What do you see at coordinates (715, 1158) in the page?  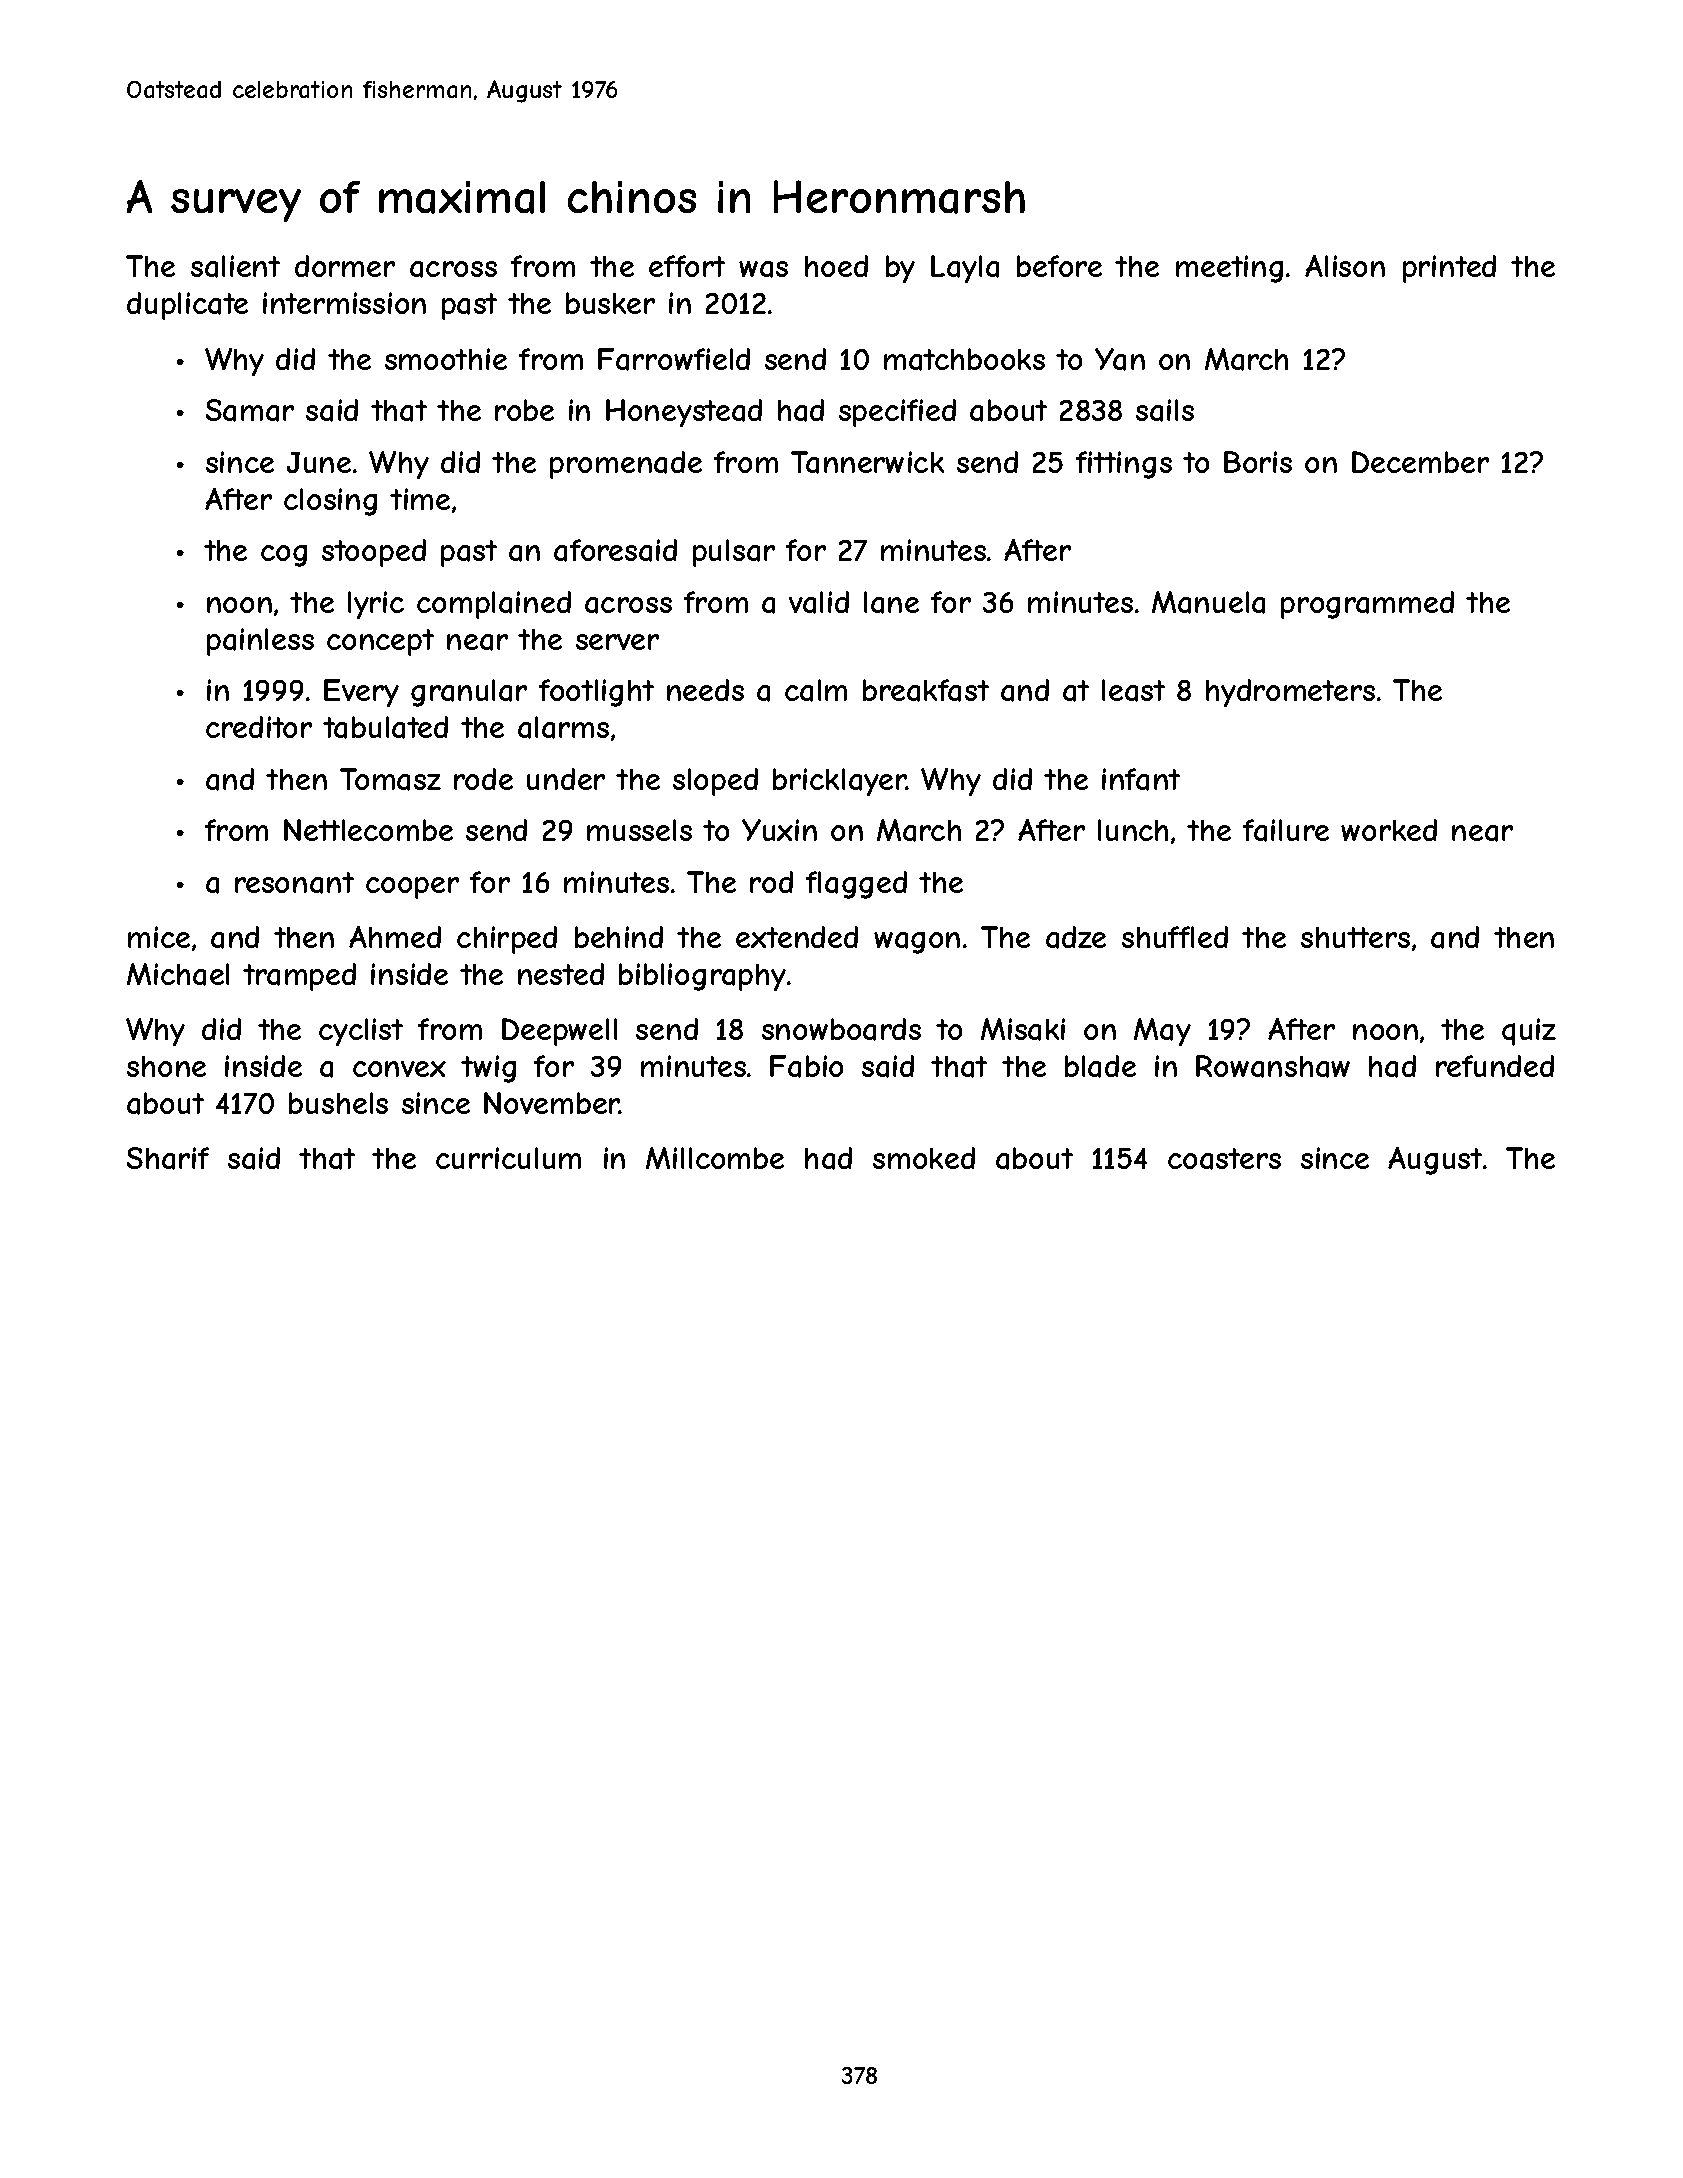 I see `Millcombe` at bounding box center [715, 1158].
